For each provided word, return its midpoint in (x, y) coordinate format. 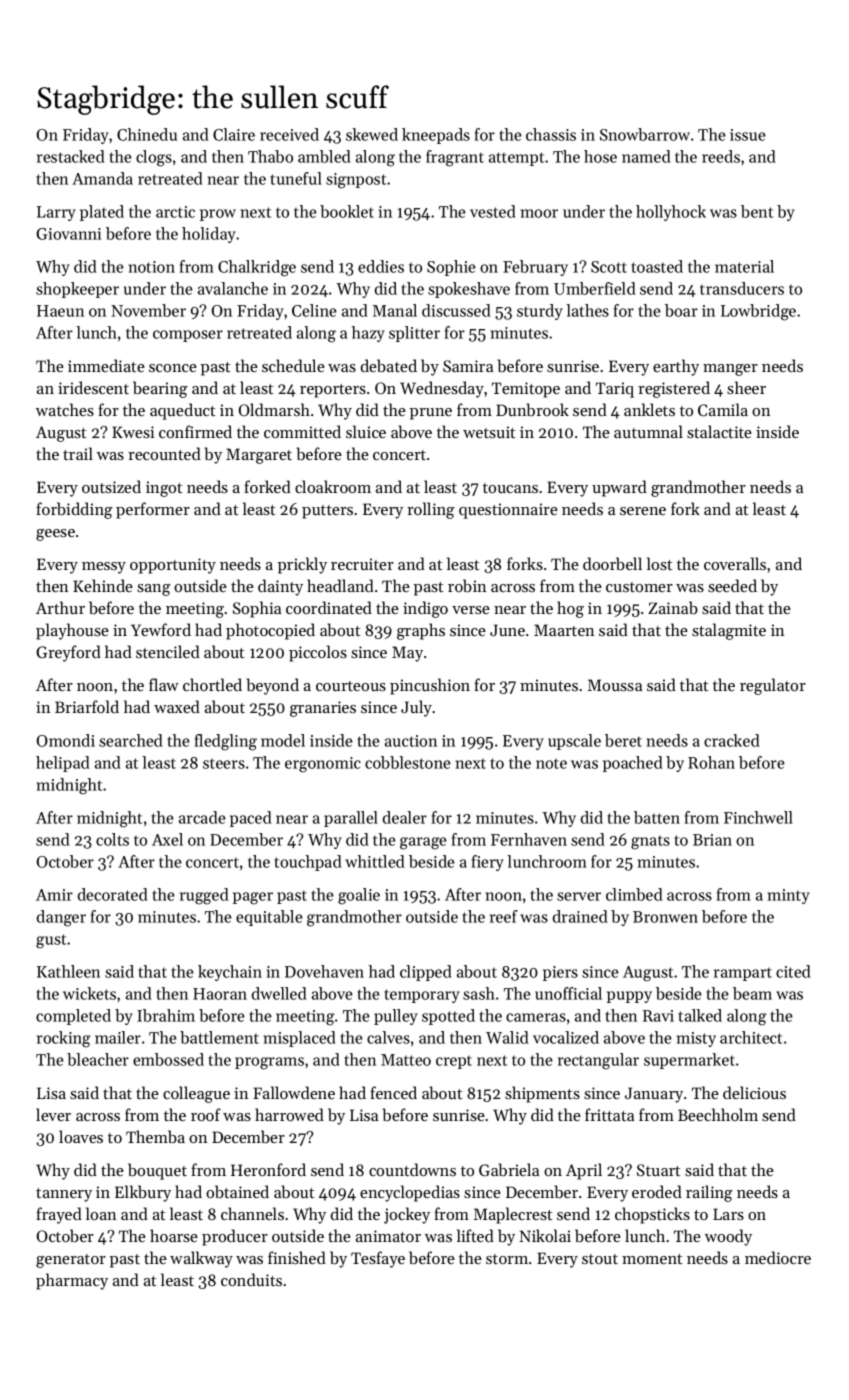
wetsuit (489, 432)
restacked (71, 156)
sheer (746, 387)
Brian (712, 840)
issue (748, 135)
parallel (351, 819)
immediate (106, 365)
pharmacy (72, 1281)
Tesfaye (378, 1259)
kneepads (436, 136)
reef (504, 916)
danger (61, 918)
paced (251, 819)
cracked (732, 740)
